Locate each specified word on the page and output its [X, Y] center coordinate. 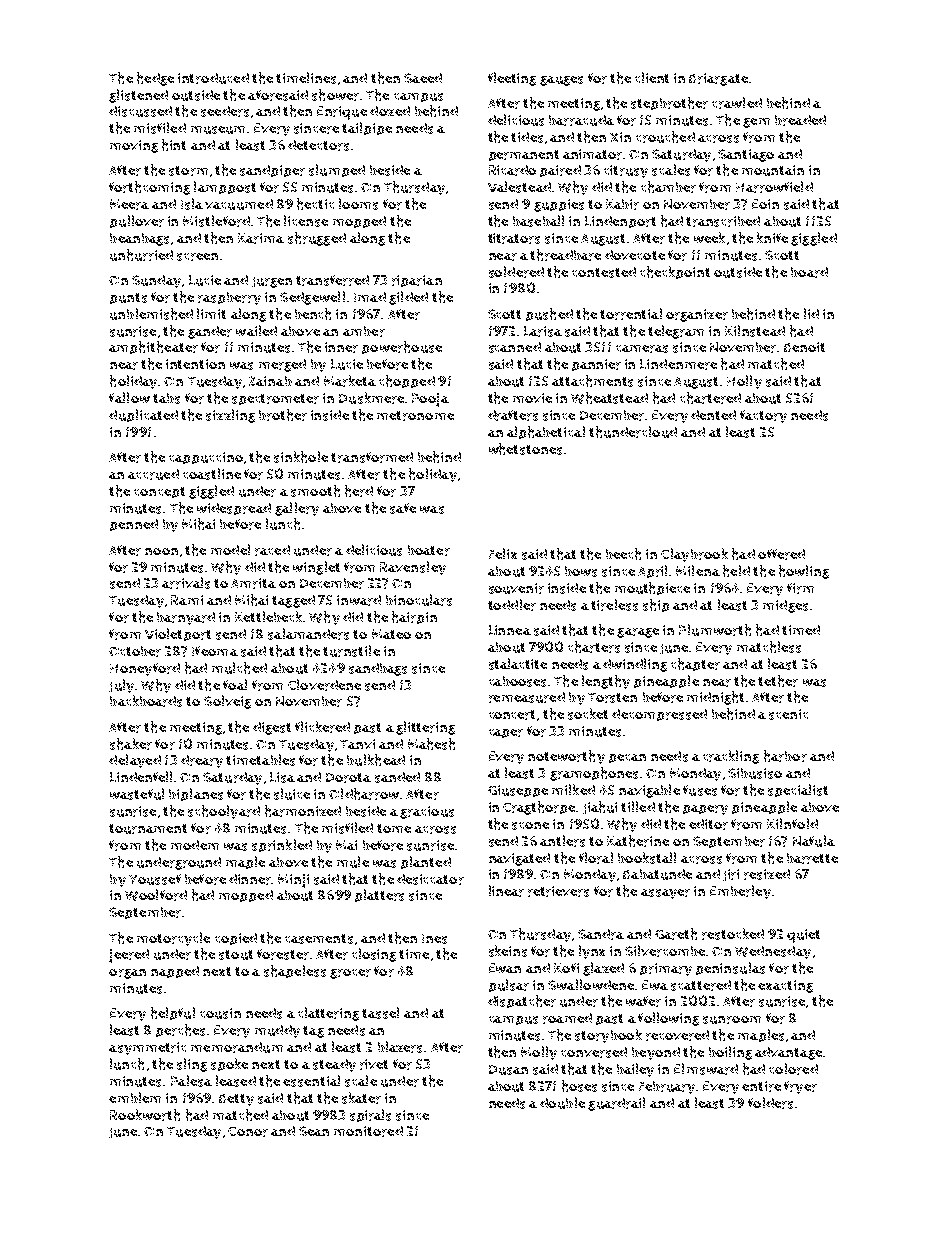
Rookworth [145, 1115]
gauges [561, 81]
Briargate [718, 79]
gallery [297, 509]
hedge [155, 79]
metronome [415, 416]
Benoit [804, 347]
